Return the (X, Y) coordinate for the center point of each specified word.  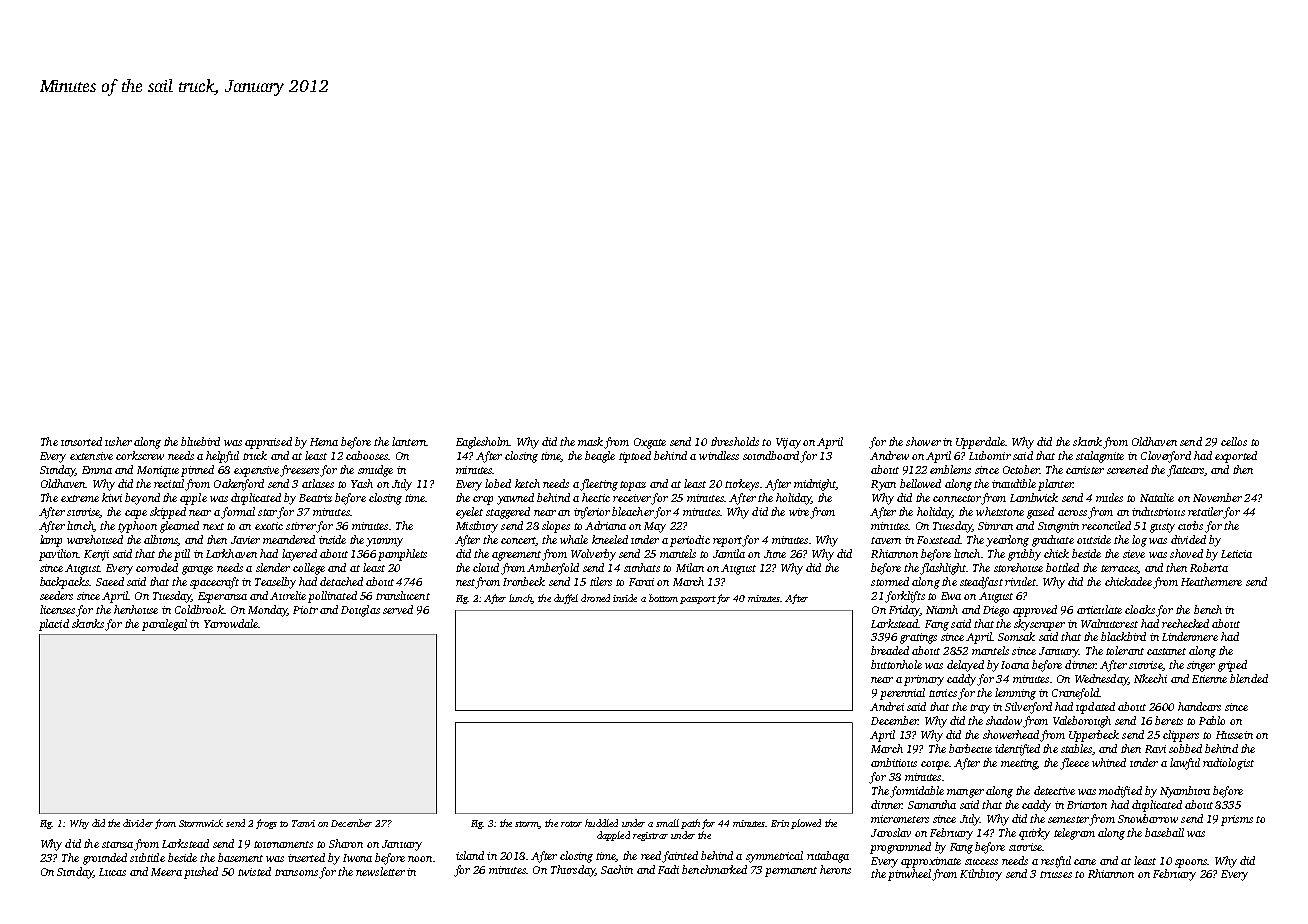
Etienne (1209, 679)
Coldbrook (199, 609)
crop (483, 500)
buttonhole (896, 664)
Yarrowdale (231, 623)
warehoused (95, 539)
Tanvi (303, 823)
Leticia (1236, 554)
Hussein (1234, 735)
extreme (80, 498)
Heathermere (1211, 581)
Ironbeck (524, 581)
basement (240, 857)
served (398, 609)
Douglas (360, 611)
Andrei (887, 706)
